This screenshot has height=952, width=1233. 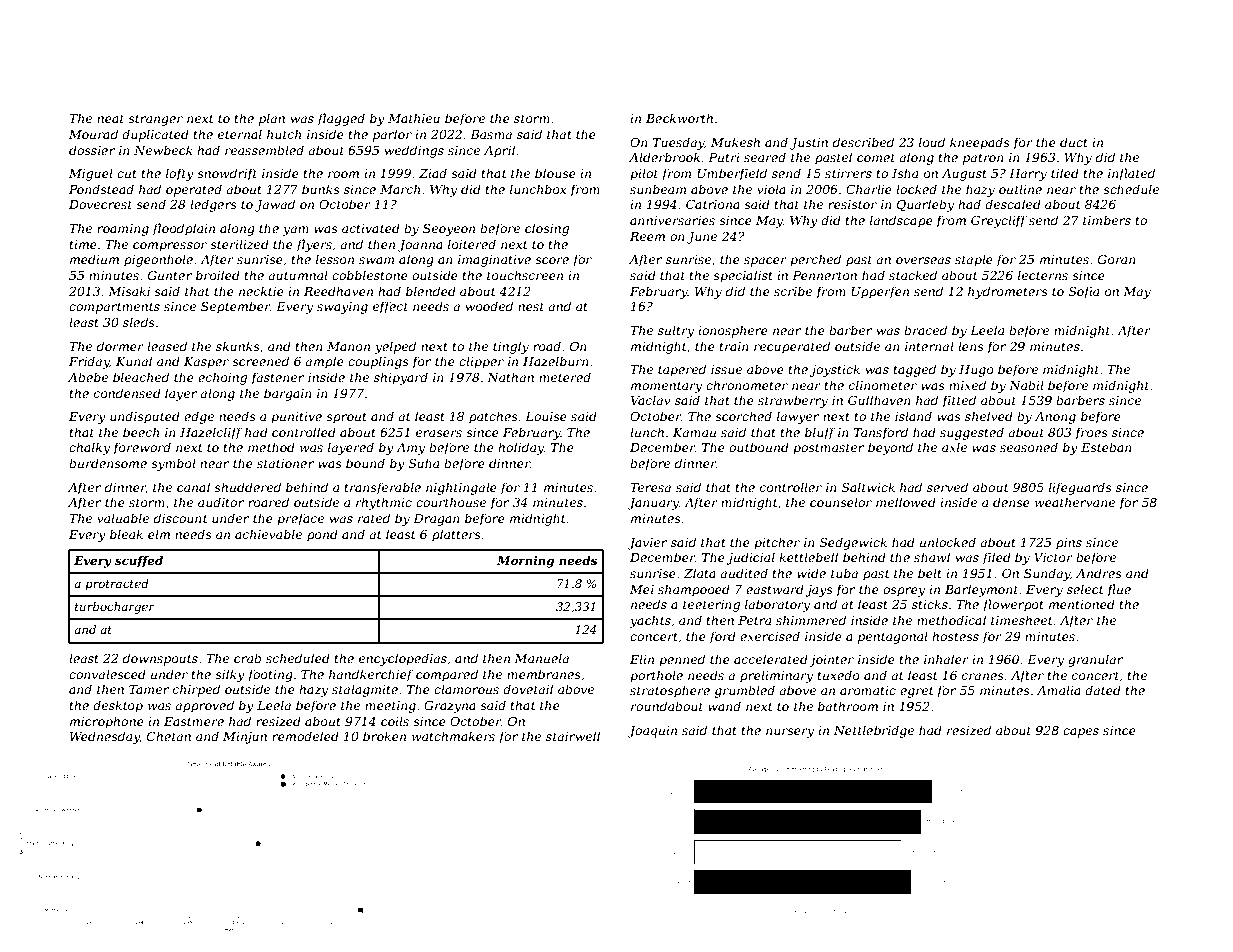 I want to click on hydrometers, so click(x=1008, y=292).
